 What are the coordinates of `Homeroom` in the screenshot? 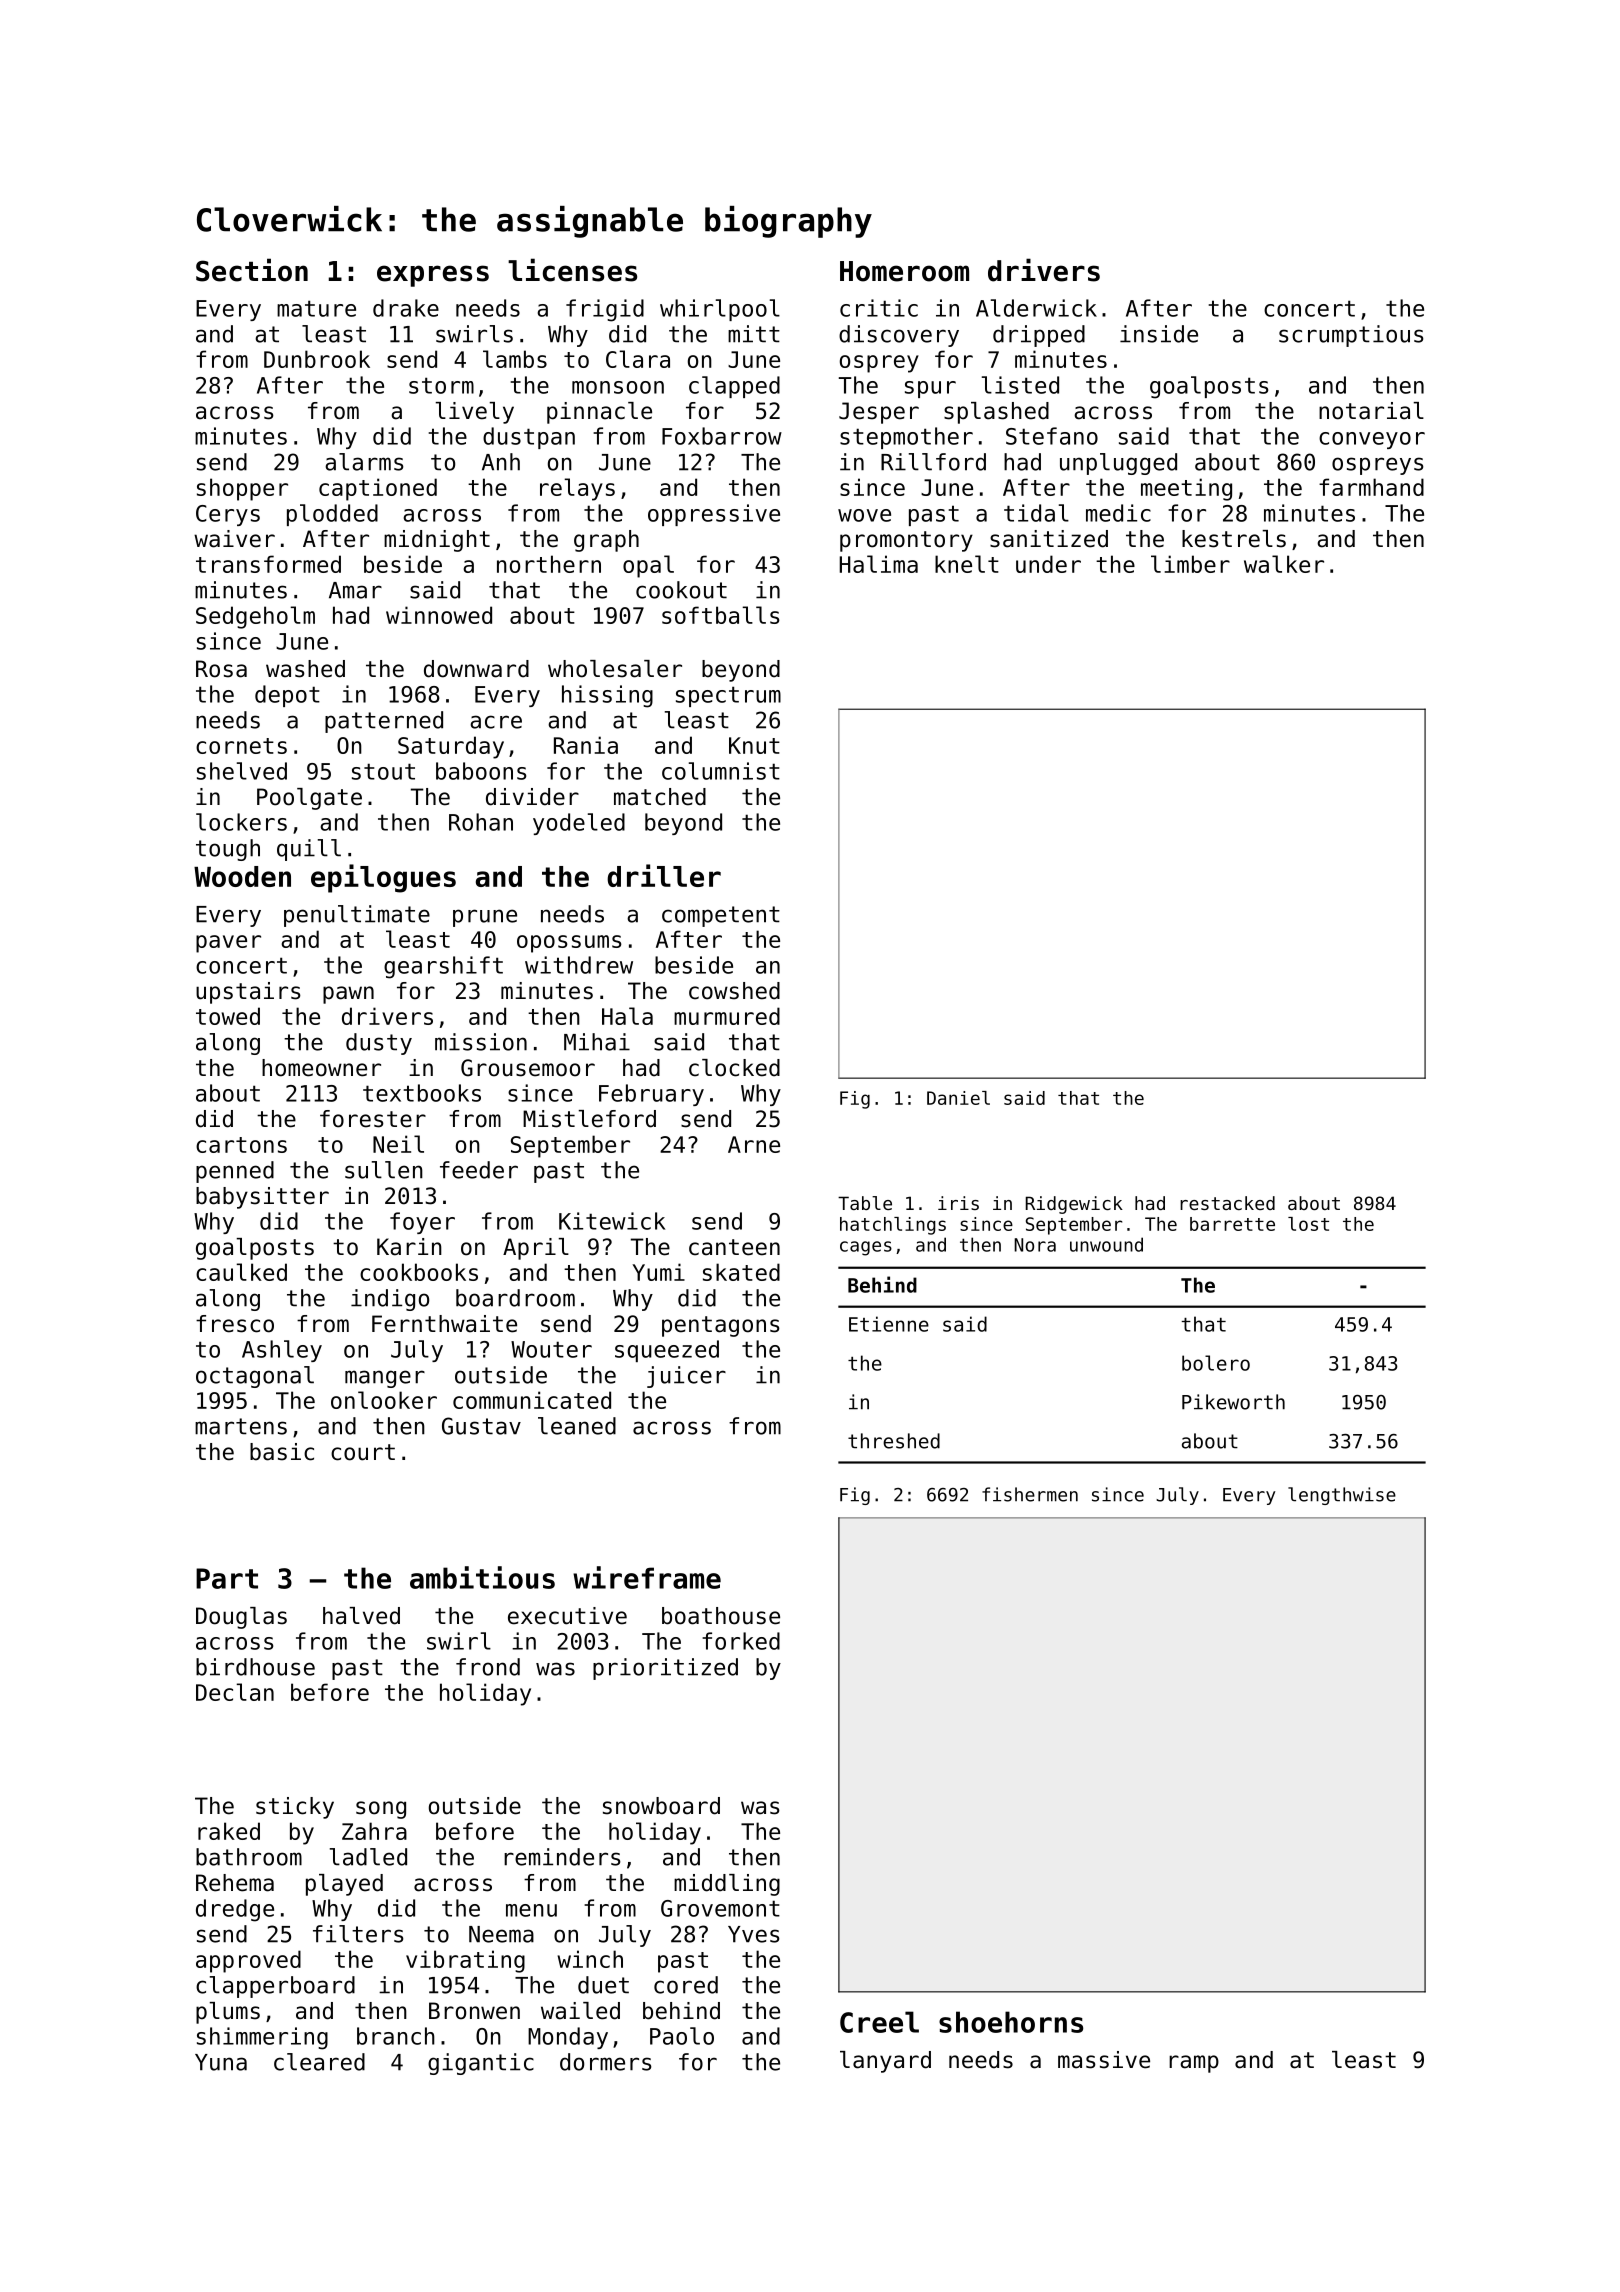 It's located at (904, 271).
